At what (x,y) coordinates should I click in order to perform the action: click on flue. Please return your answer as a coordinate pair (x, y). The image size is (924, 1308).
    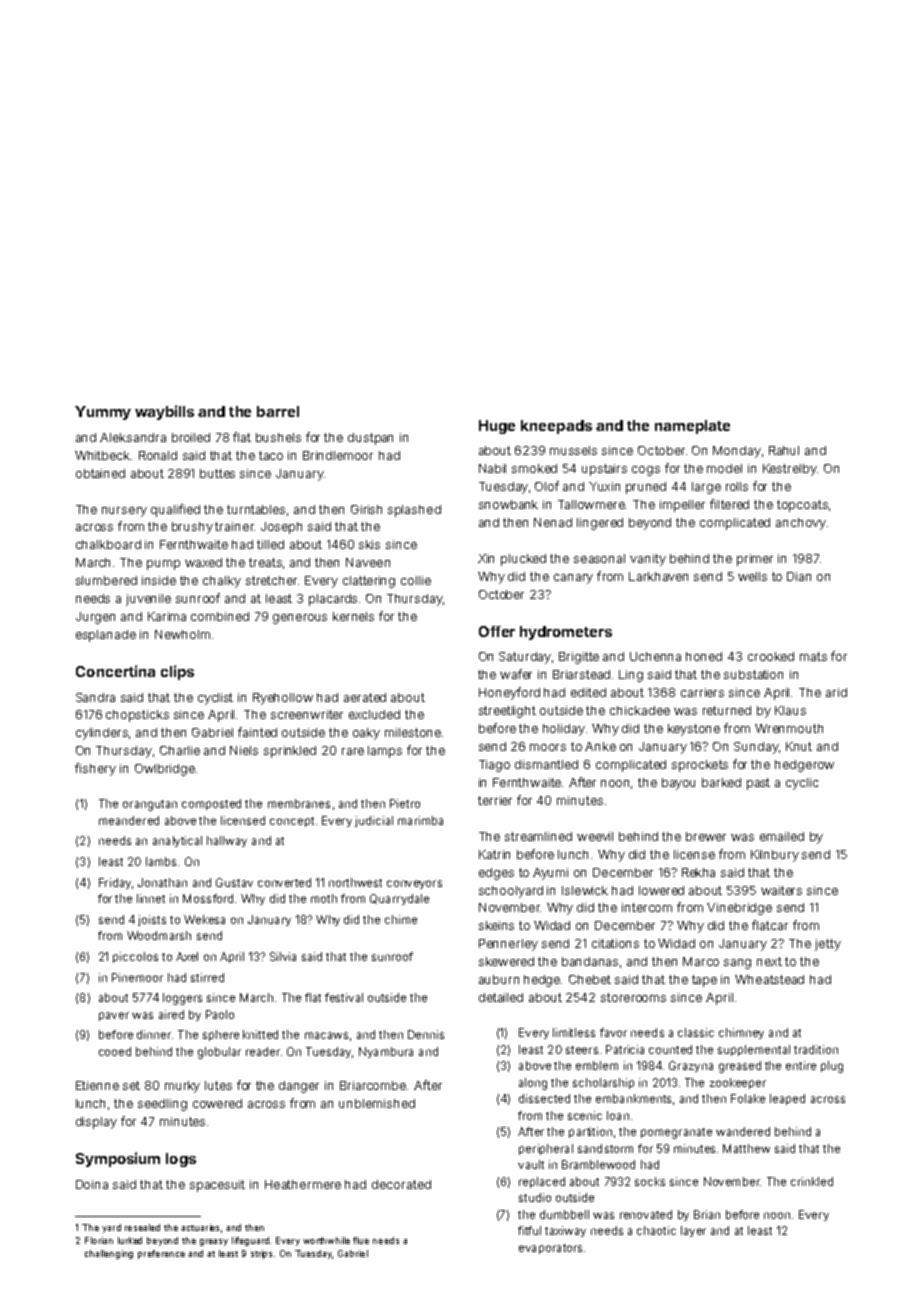
    Looking at the image, I should click on (361, 1240).
